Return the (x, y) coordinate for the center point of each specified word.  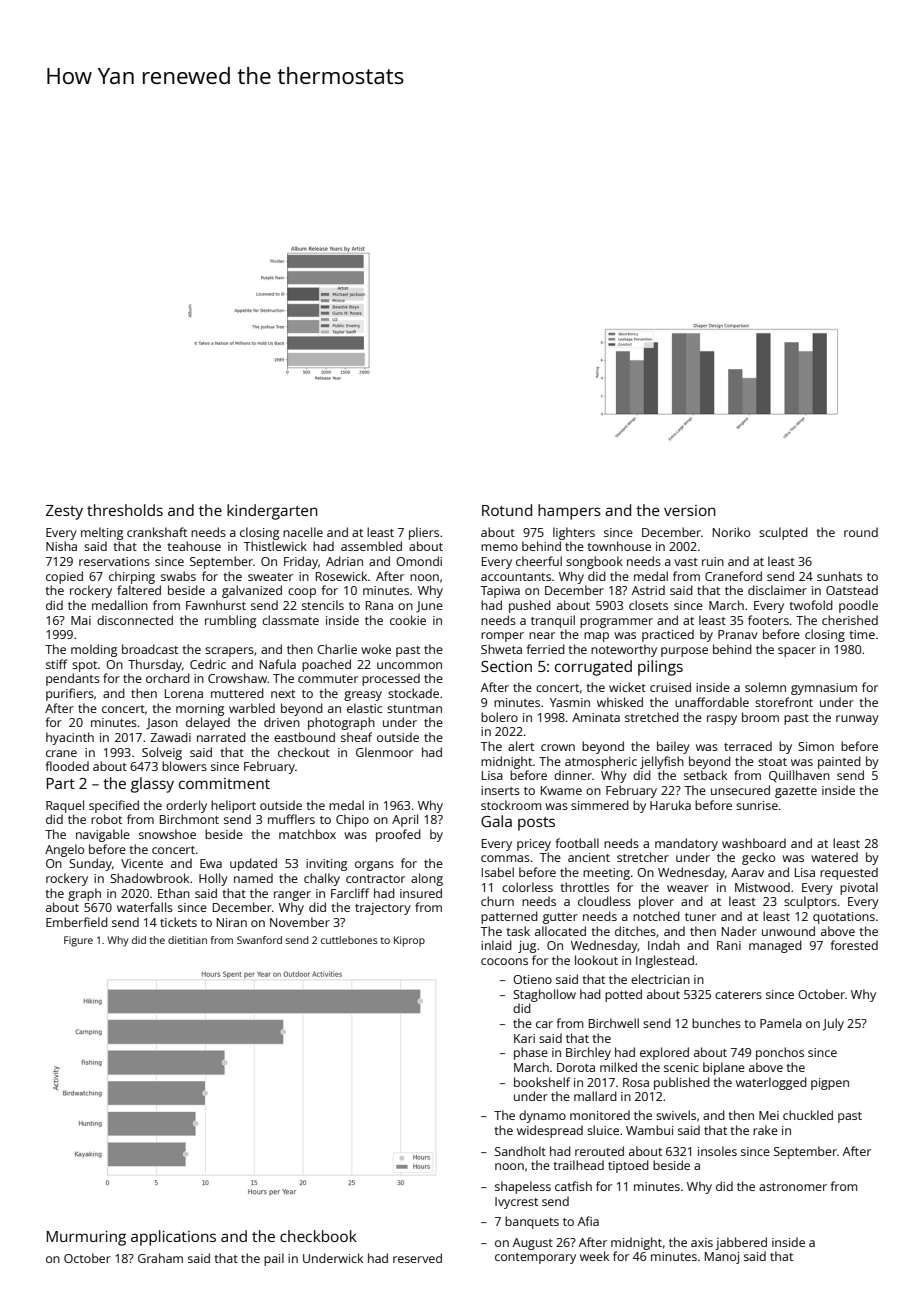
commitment (224, 783)
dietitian (187, 940)
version (690, 510)
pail (274, 1259)
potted (623, 995)
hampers (569, 512)
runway (857, 720)
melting (102, 533)
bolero (499, 717)
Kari (524, 1038)
